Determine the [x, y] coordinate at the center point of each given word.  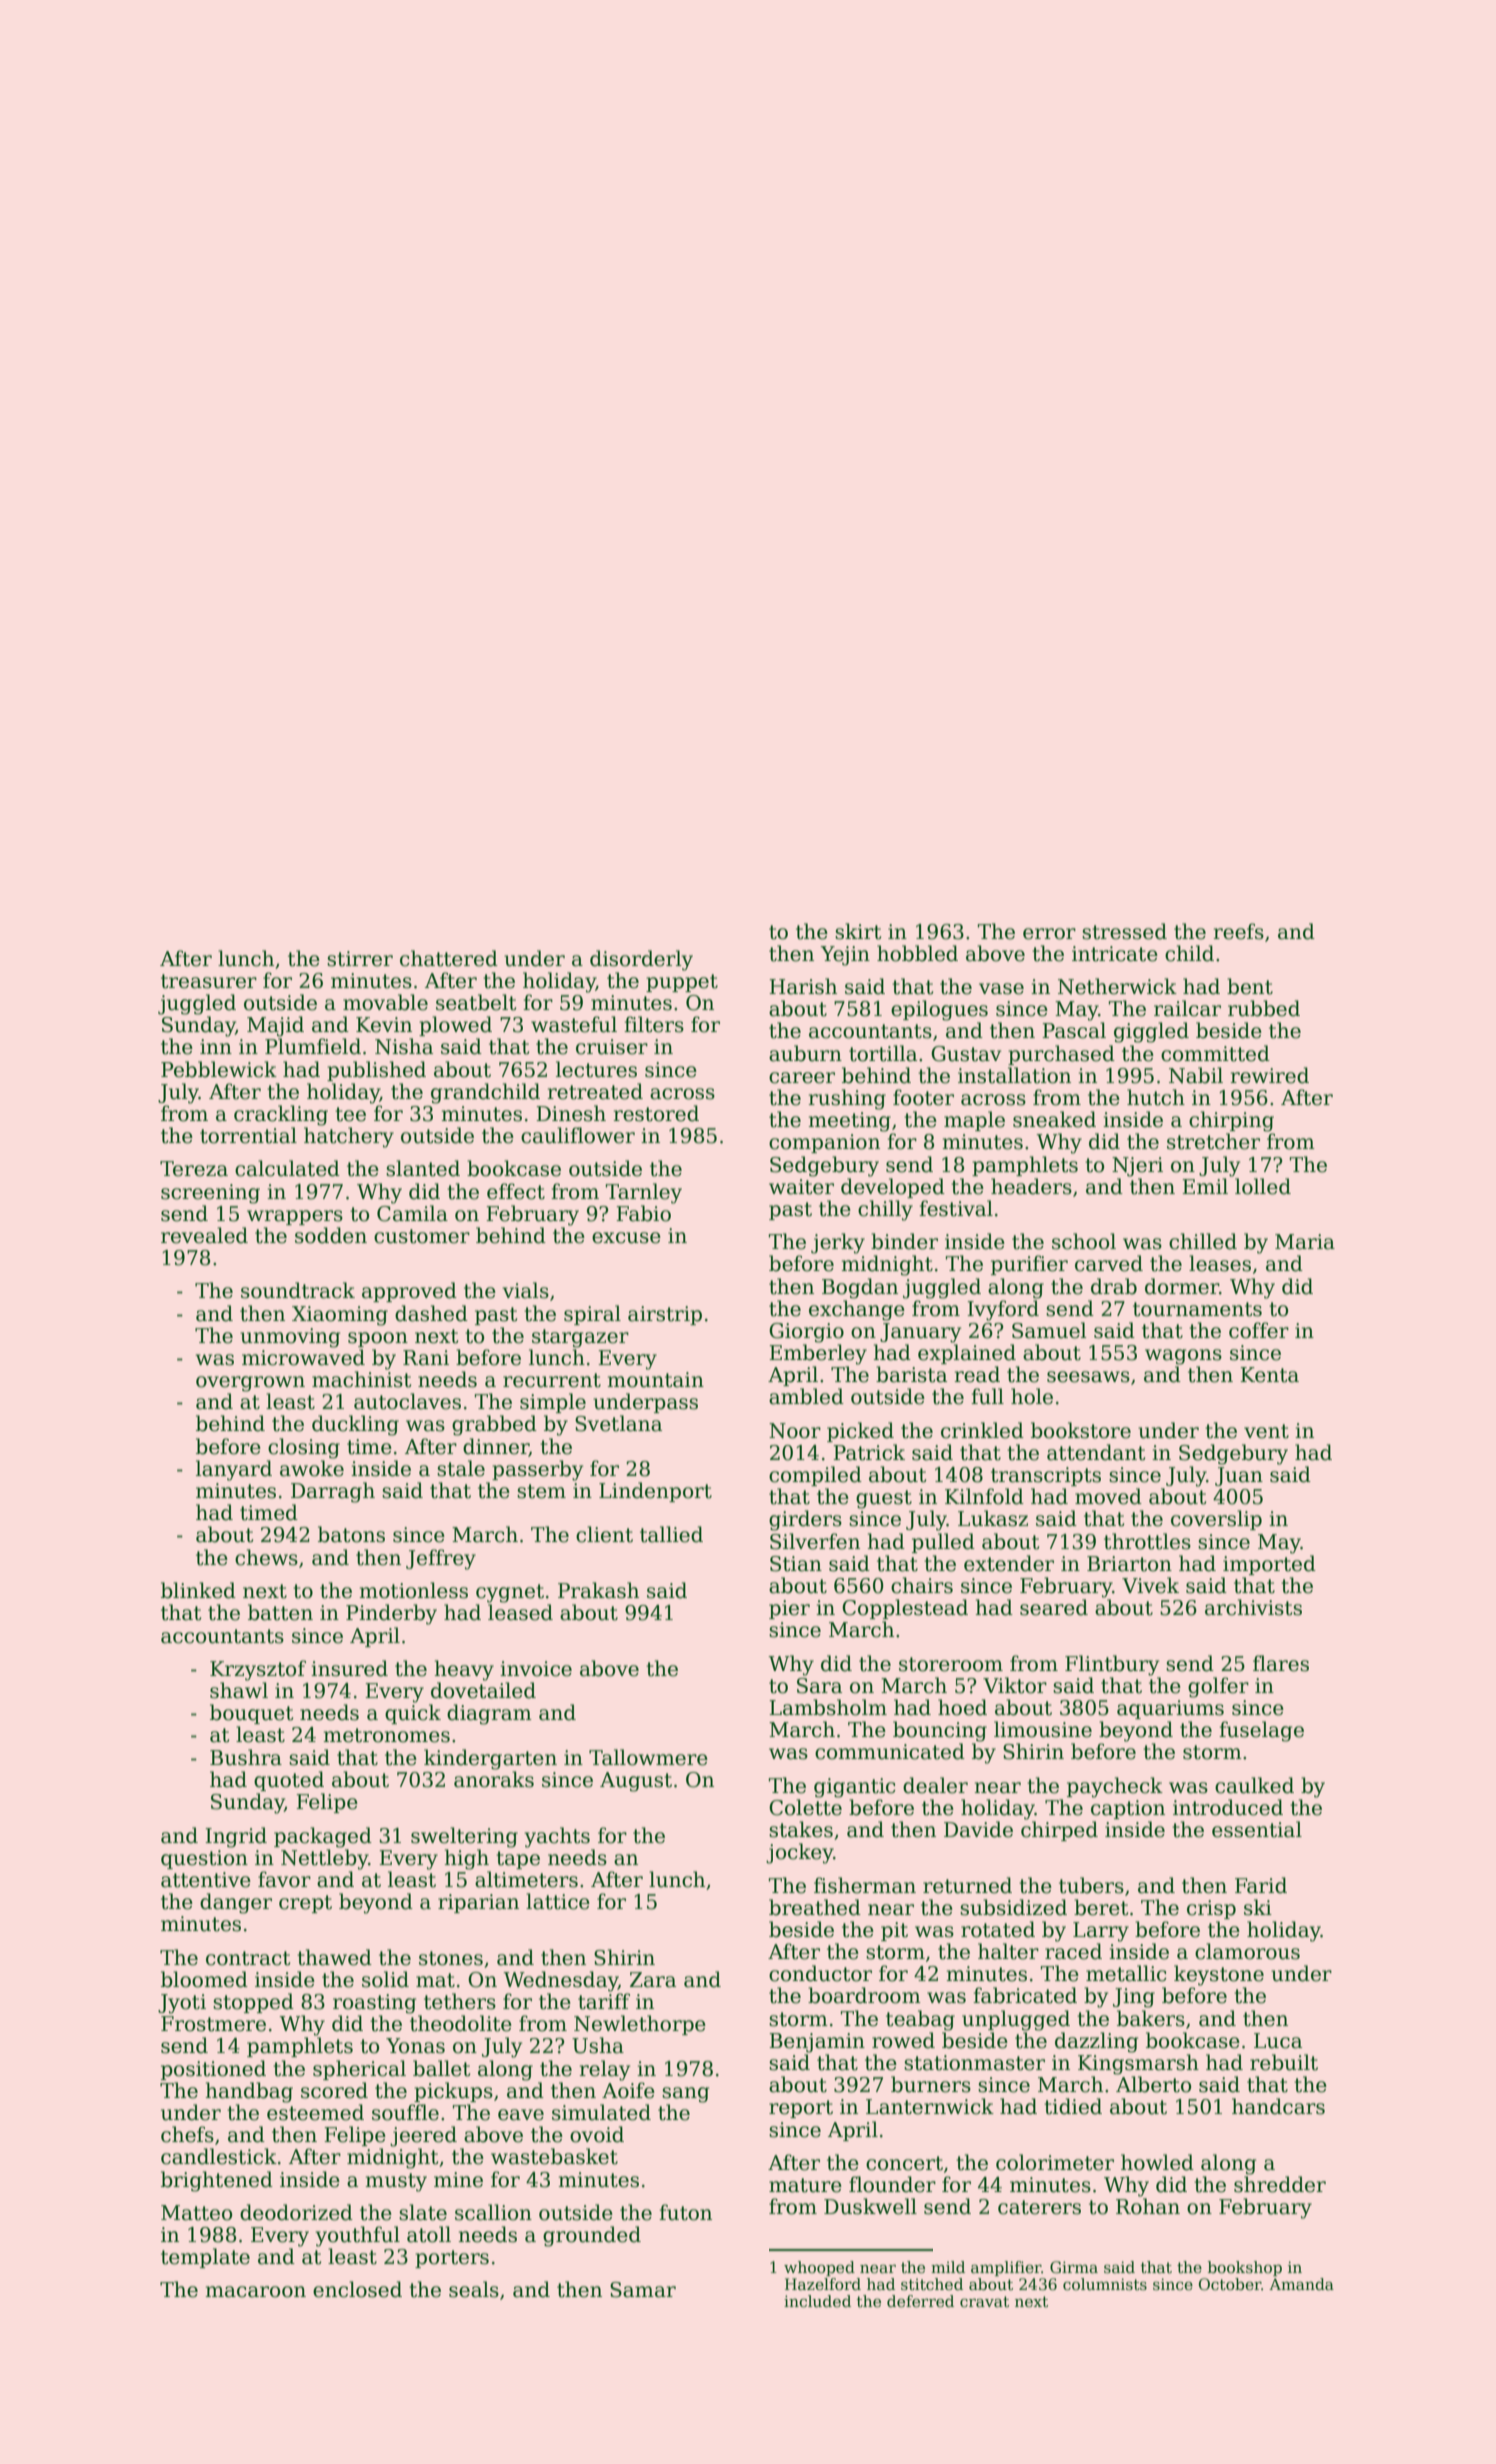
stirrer [360, 959]
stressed [1124, 931]
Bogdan [860, 1288]
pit [894, 1931]
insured [349, 1668]
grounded [592, 2236]
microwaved [303, 1357]
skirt [858, 931]
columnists [1105, 2284]
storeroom [951, 1664]
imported [1269, 1565]
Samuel [1049, 1330]
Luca [1278, 2041]
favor [284, 1879]
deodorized [296, 2212]
